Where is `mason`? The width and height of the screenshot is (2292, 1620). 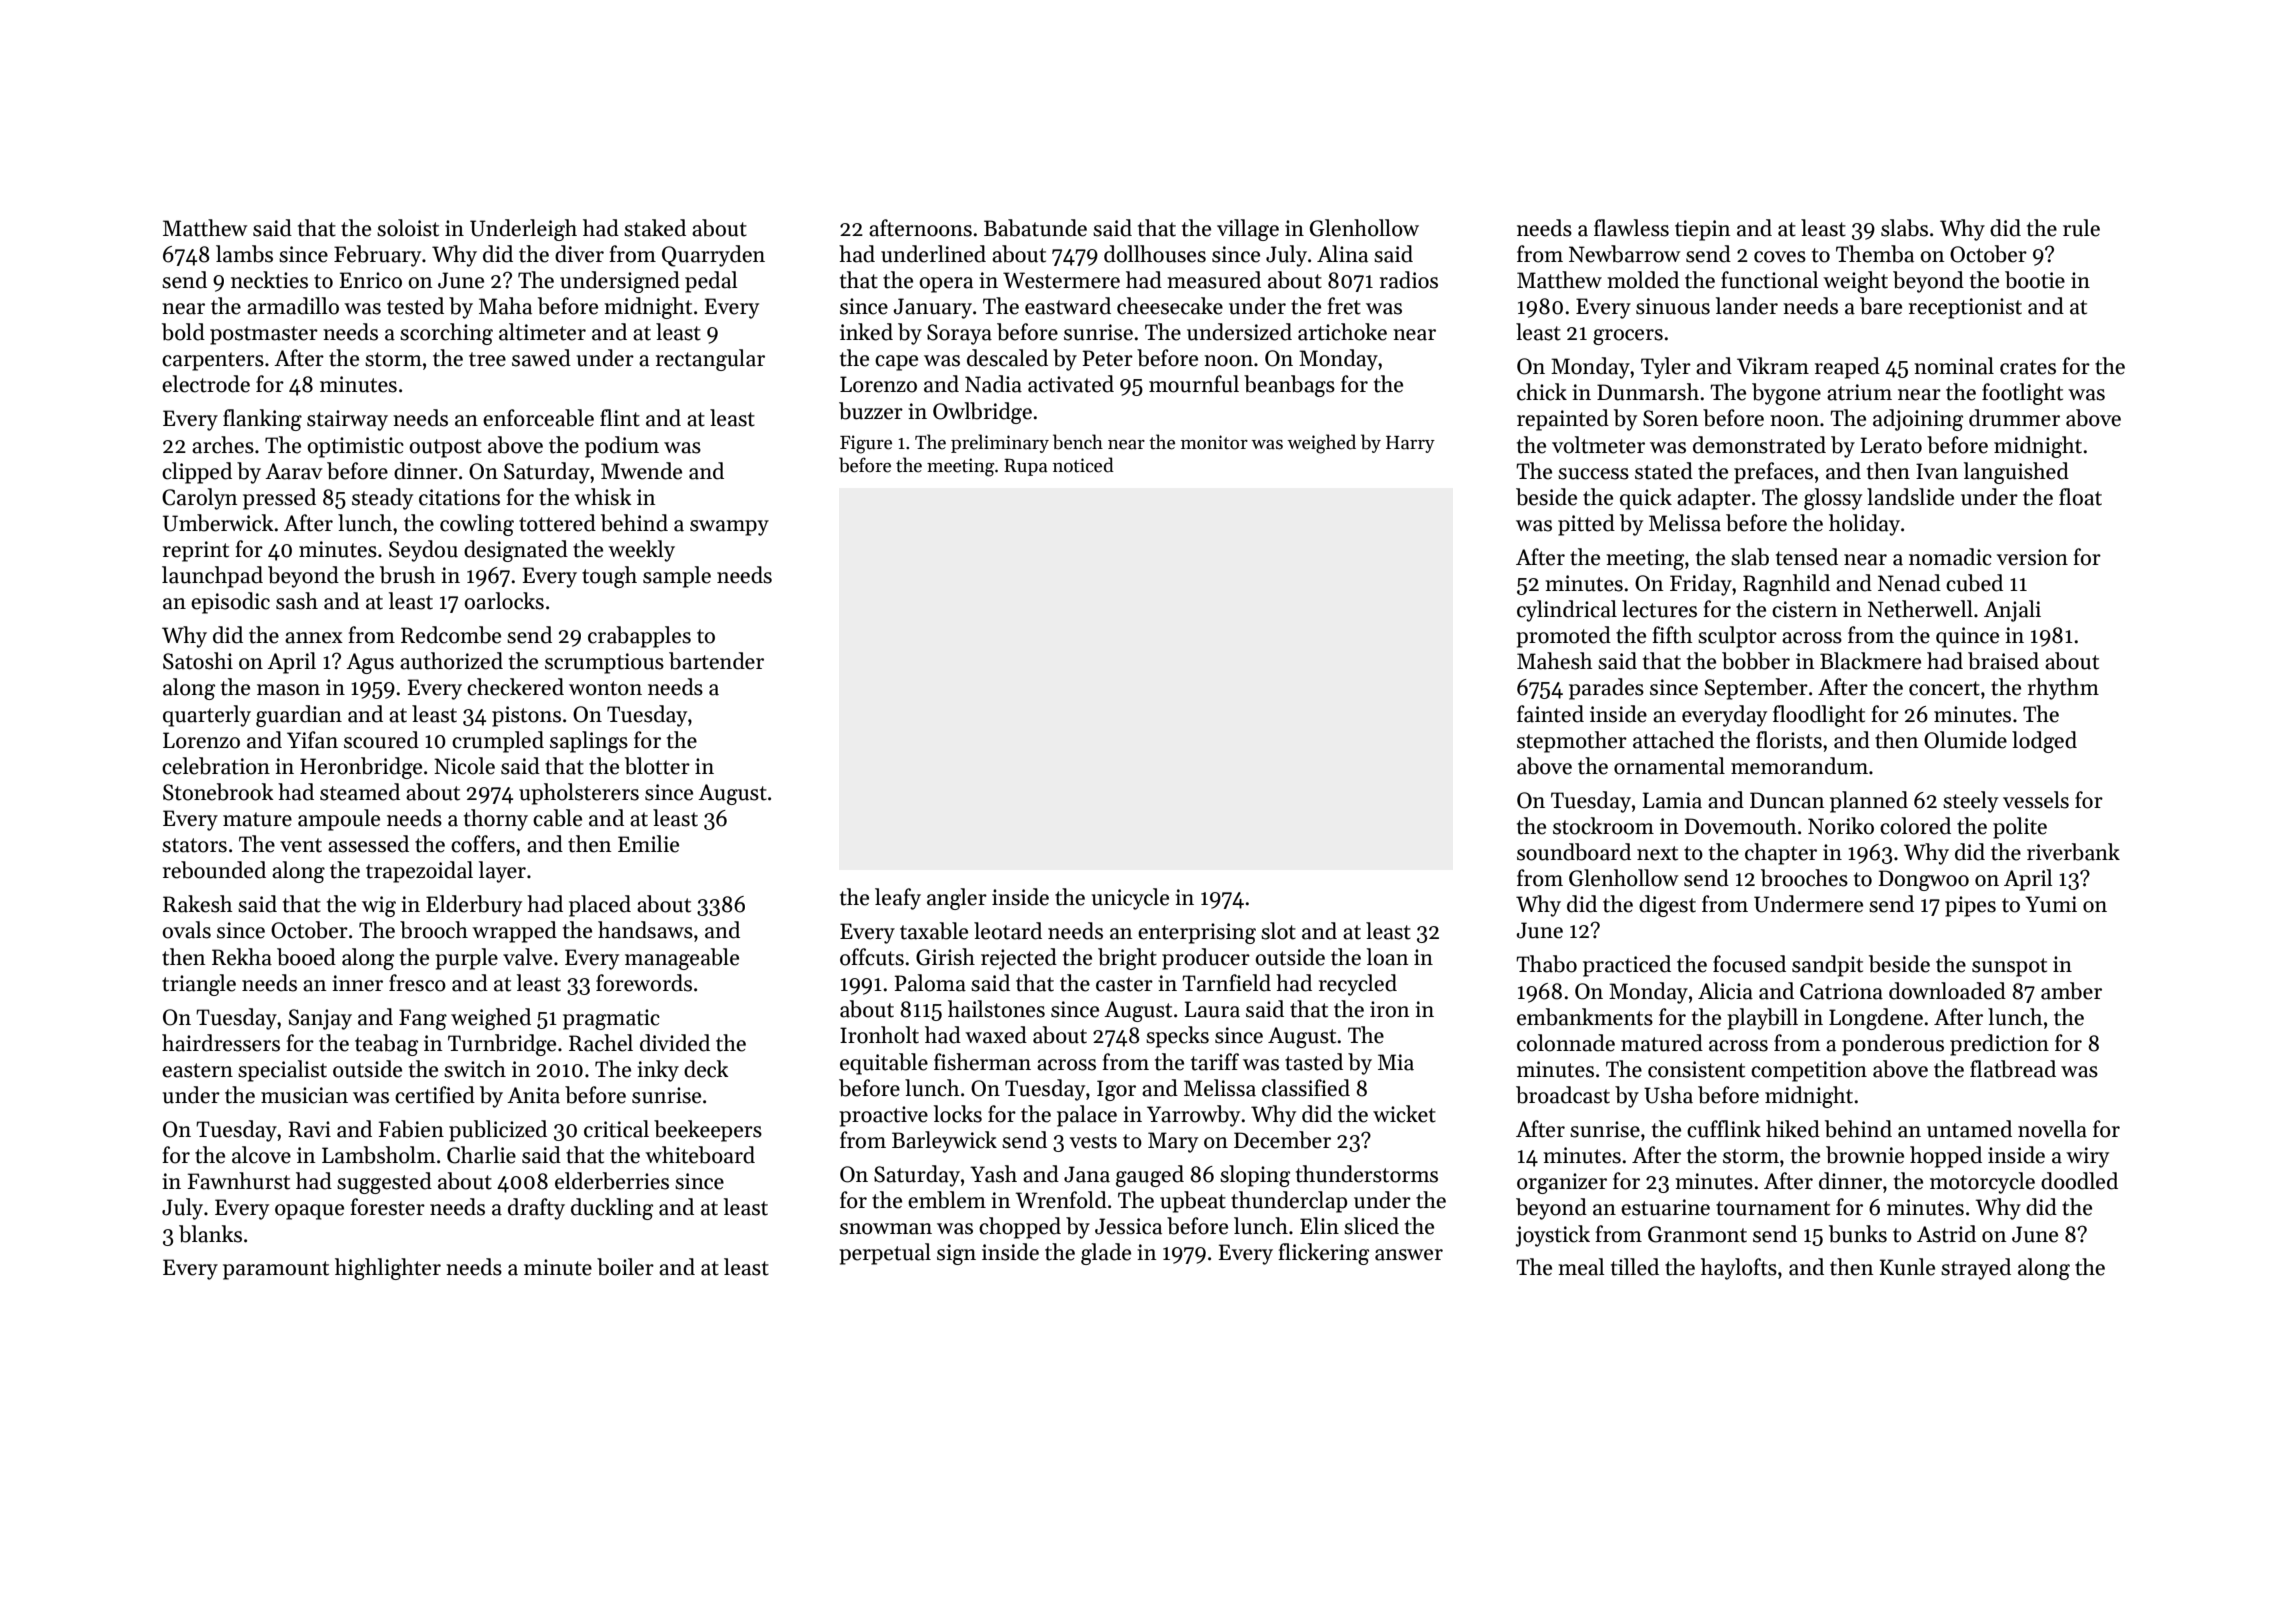
mason is located at coordinates (288, 690).
